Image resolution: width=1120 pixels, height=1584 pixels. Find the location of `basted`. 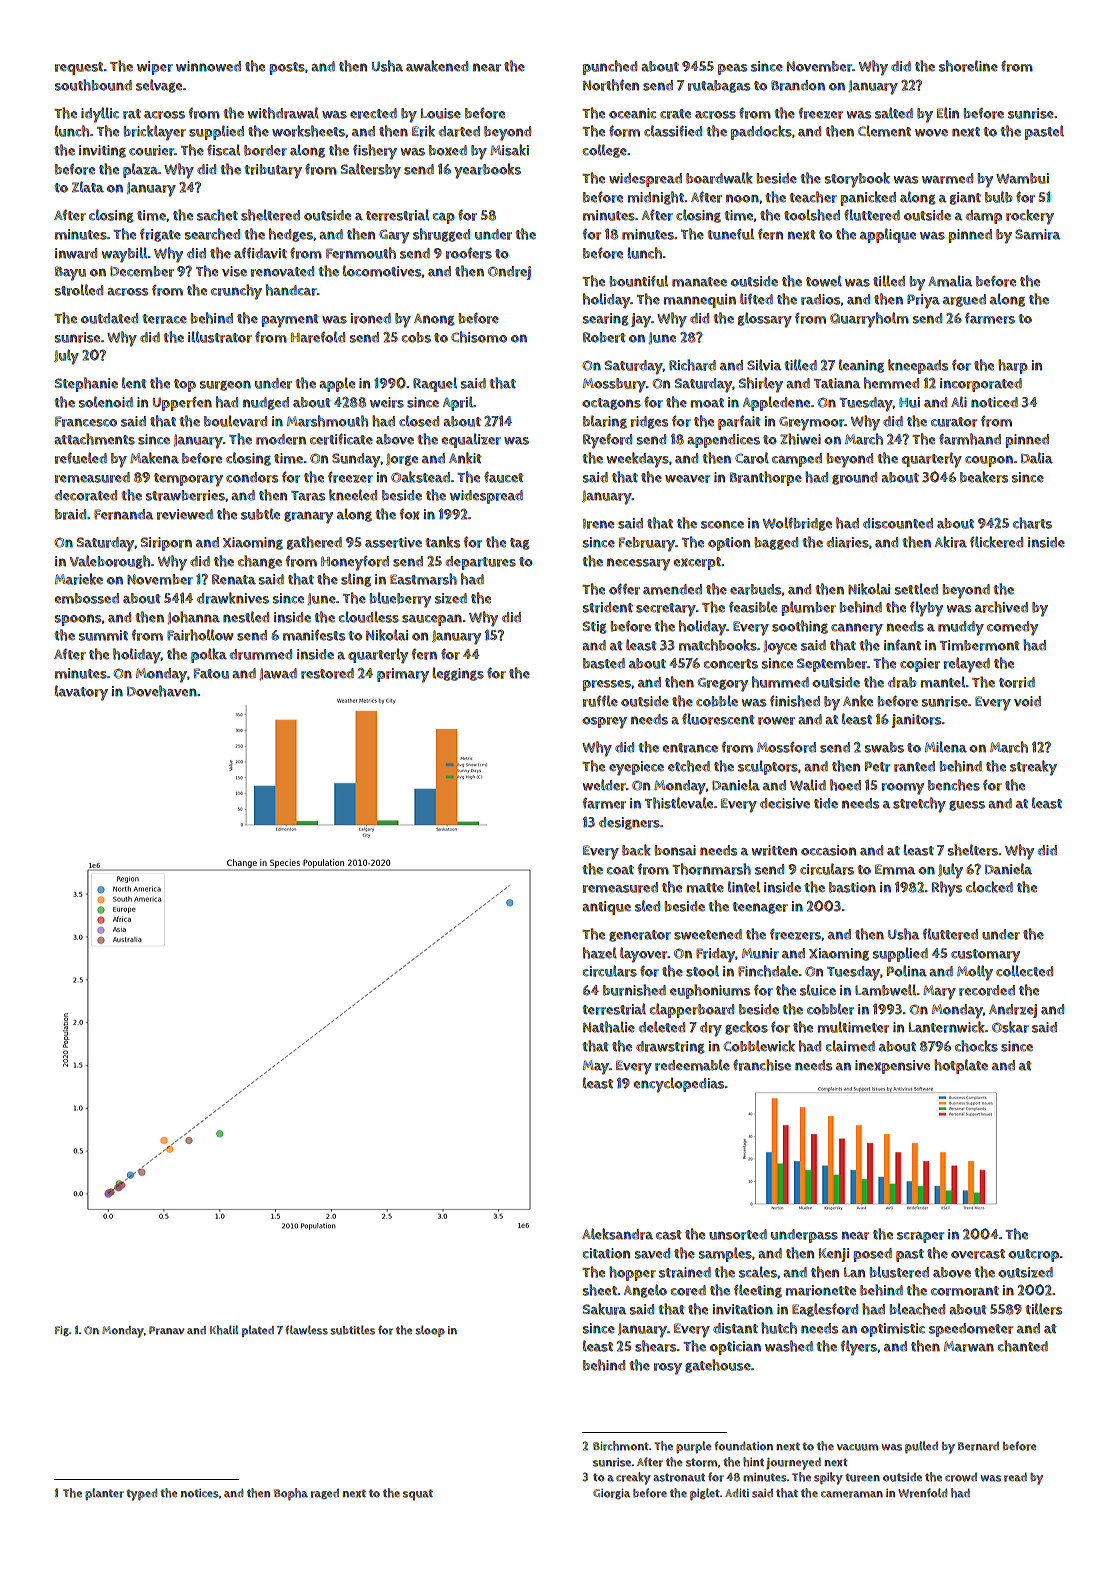

basted is located at coordinates (604, 663).
